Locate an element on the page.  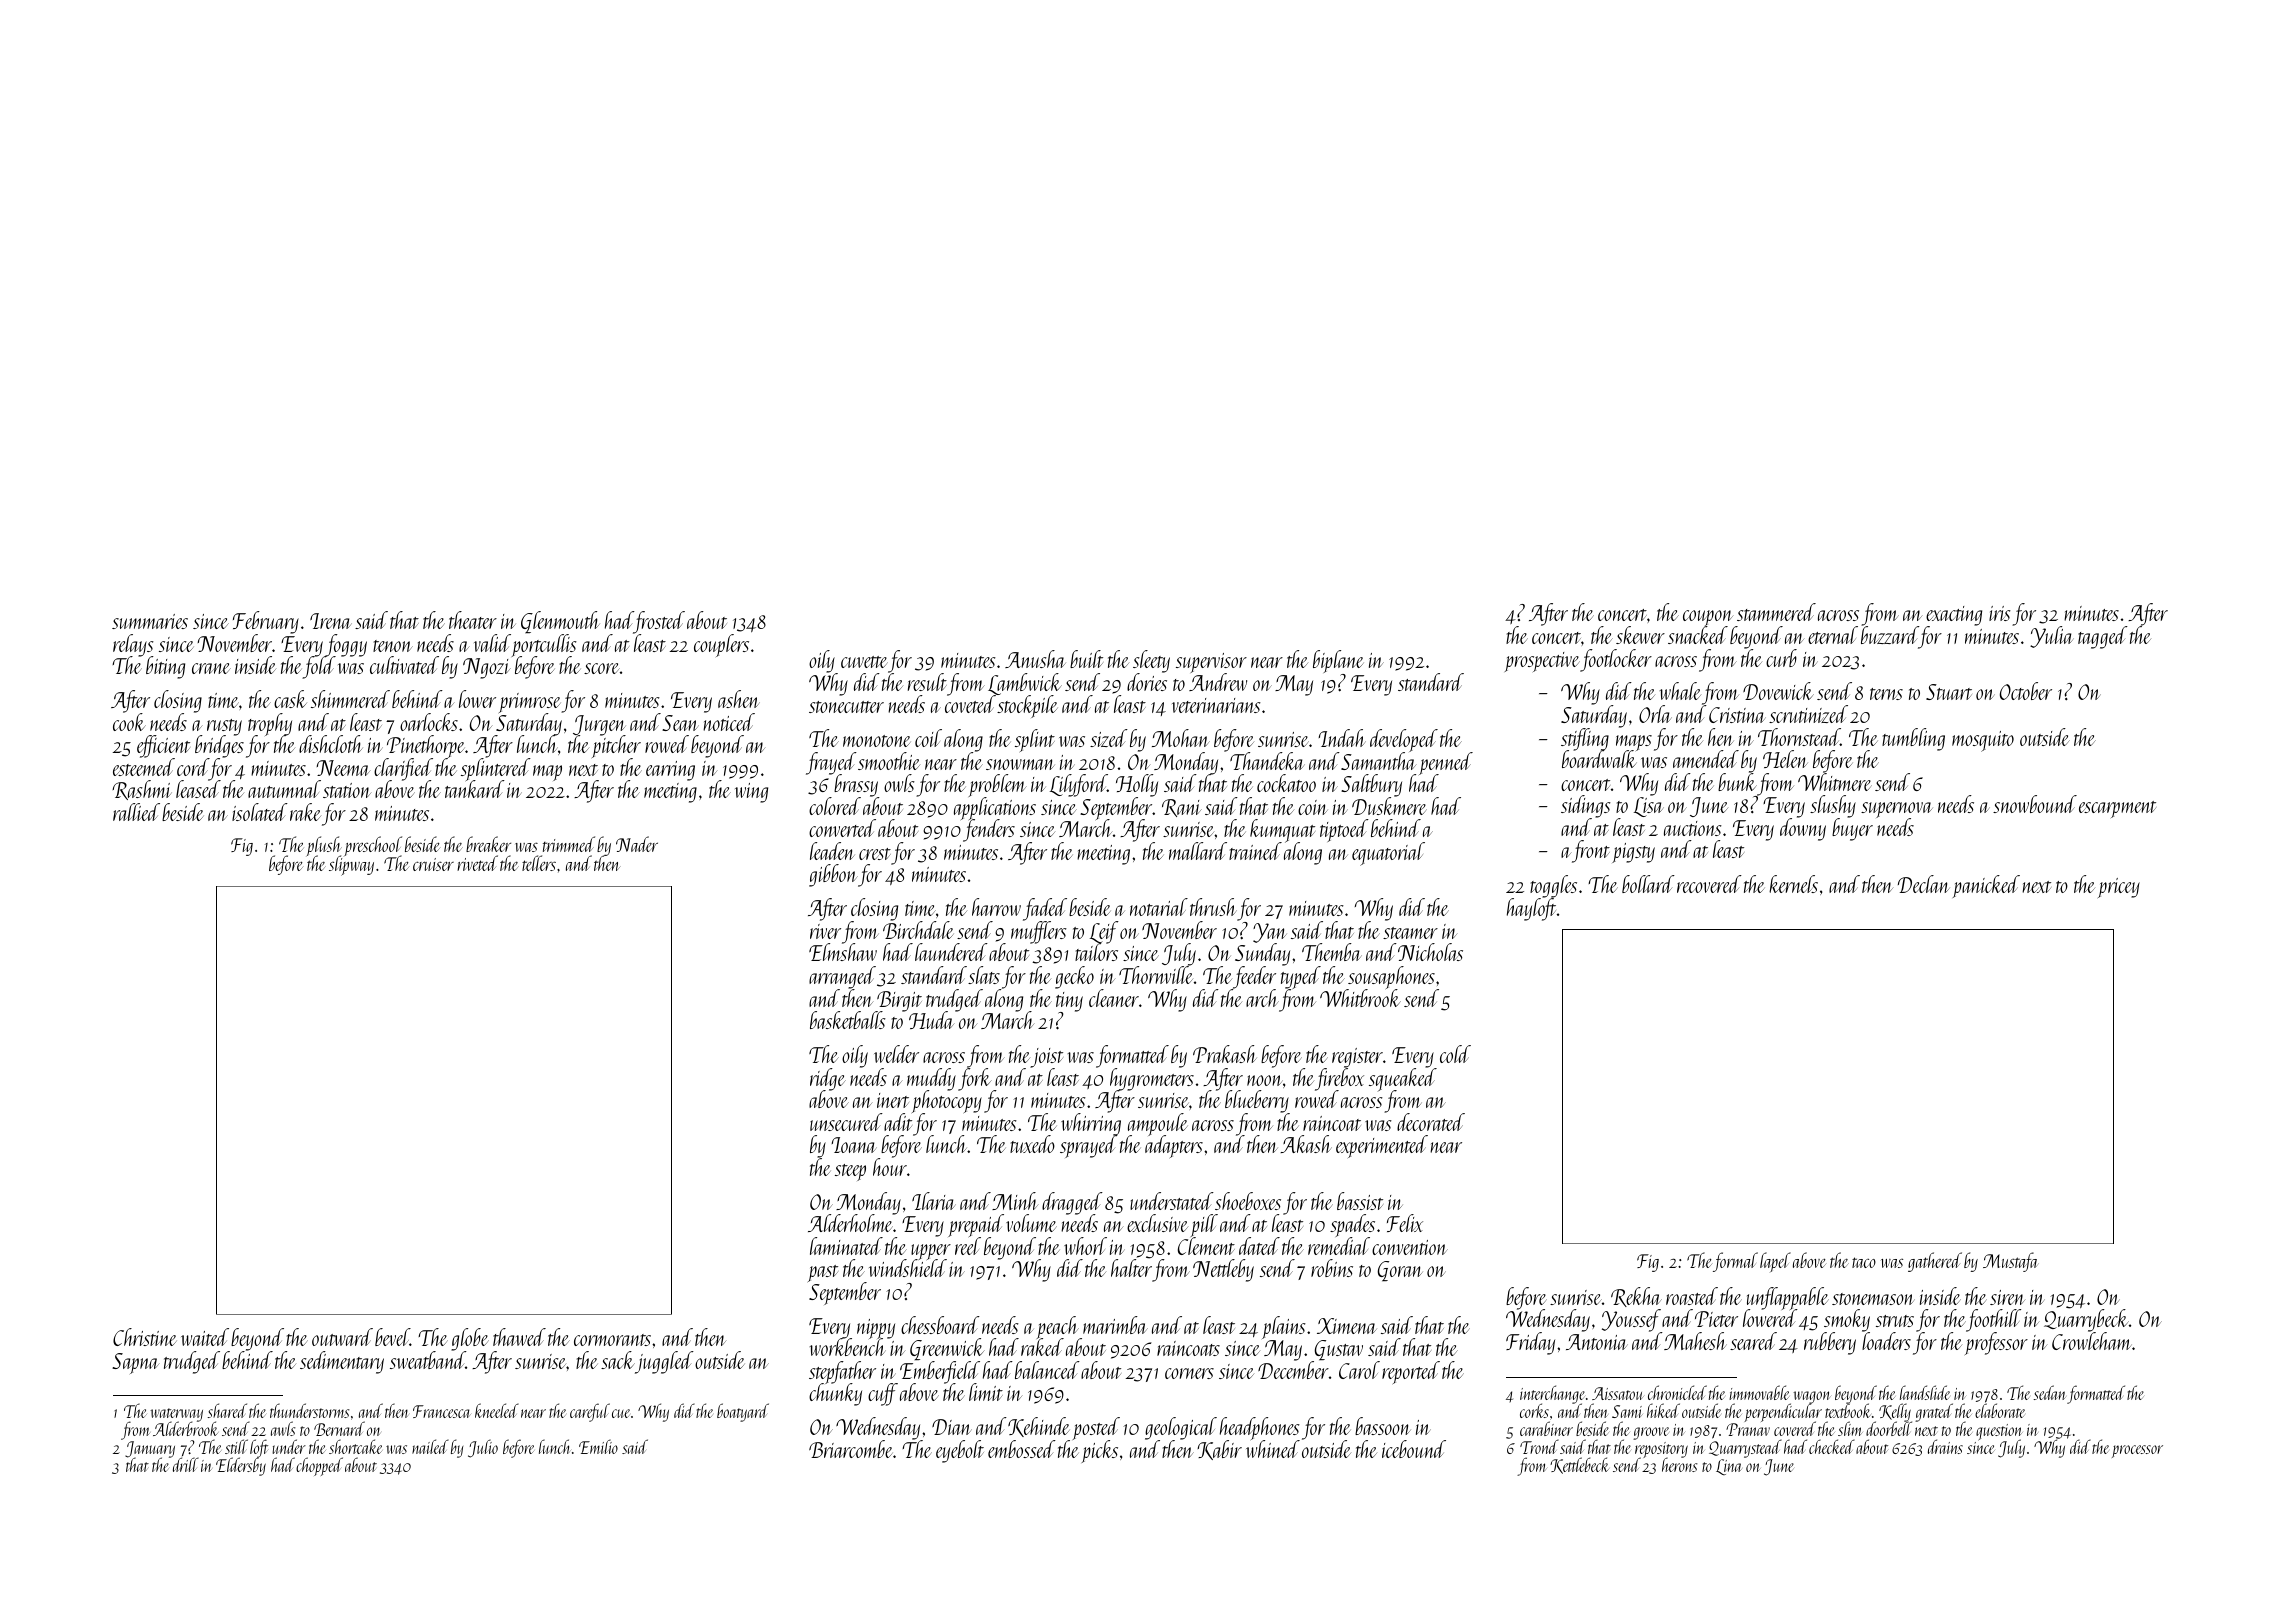
prospective is located at coordinates (1542, 662).
